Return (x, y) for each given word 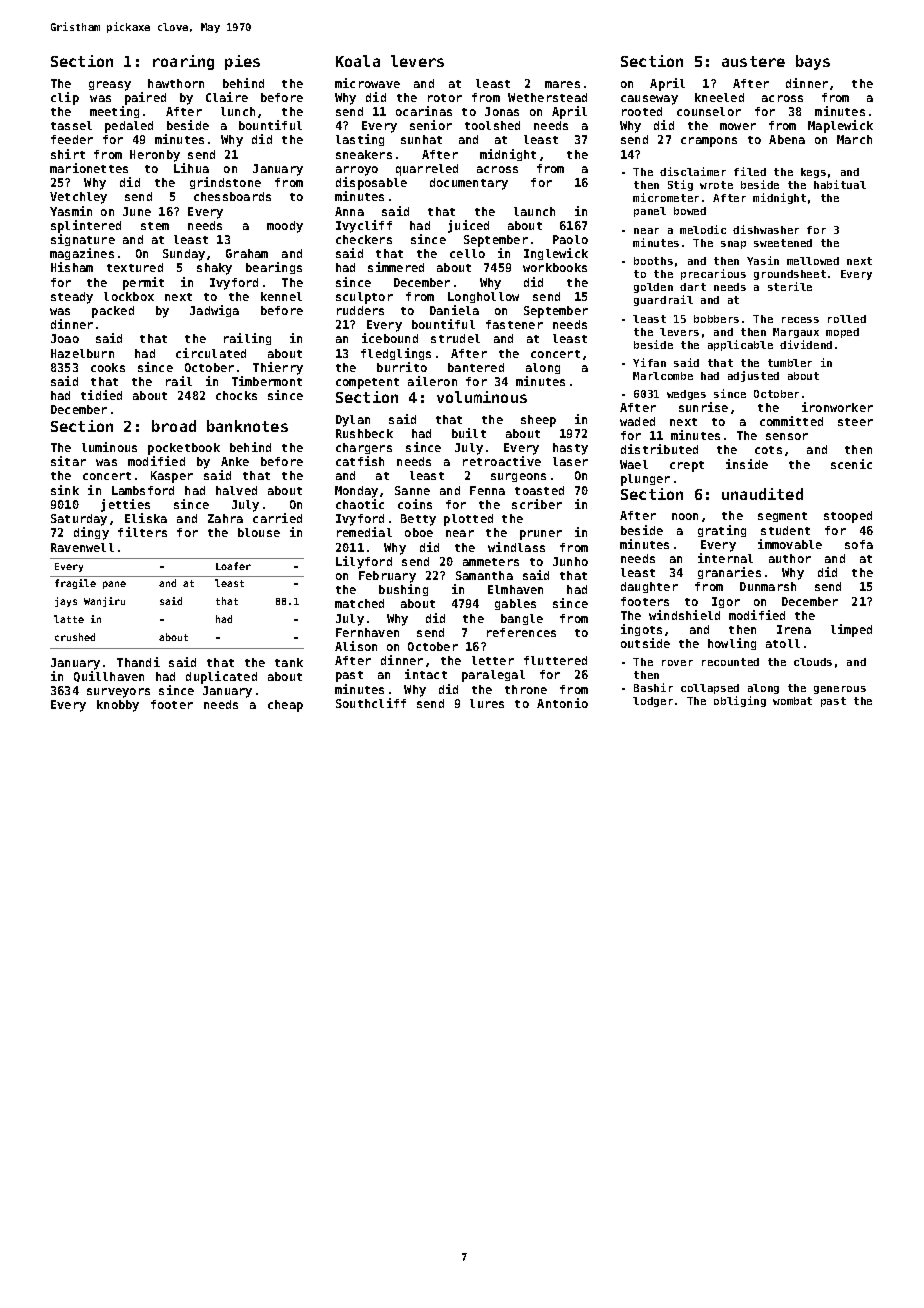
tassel (71, 125)
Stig (680, 185)
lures (487, 703)
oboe (419, 532)
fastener (514, 324)
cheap (285, 706)
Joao (65, 338)
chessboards (232, 196)
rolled (847, 319)
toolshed (492, 125)
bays (813, 62)
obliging (740, 701)
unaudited (762, 494)
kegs (813, 173)
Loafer (233, 566)
